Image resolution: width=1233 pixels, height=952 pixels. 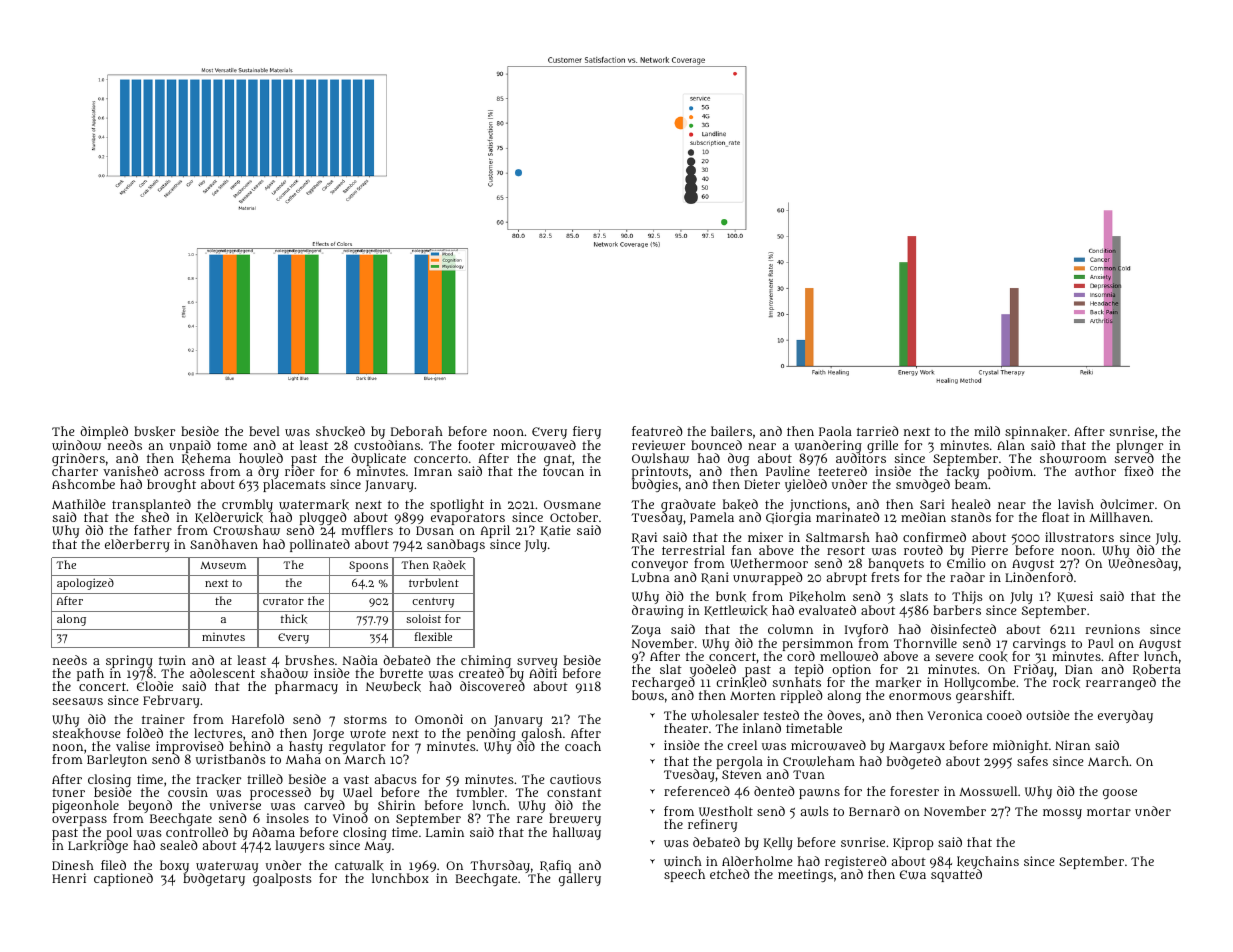 What do you see at coordinates (273, 832) in the document?
I see `Adama` at bounding box center [273, 832].
